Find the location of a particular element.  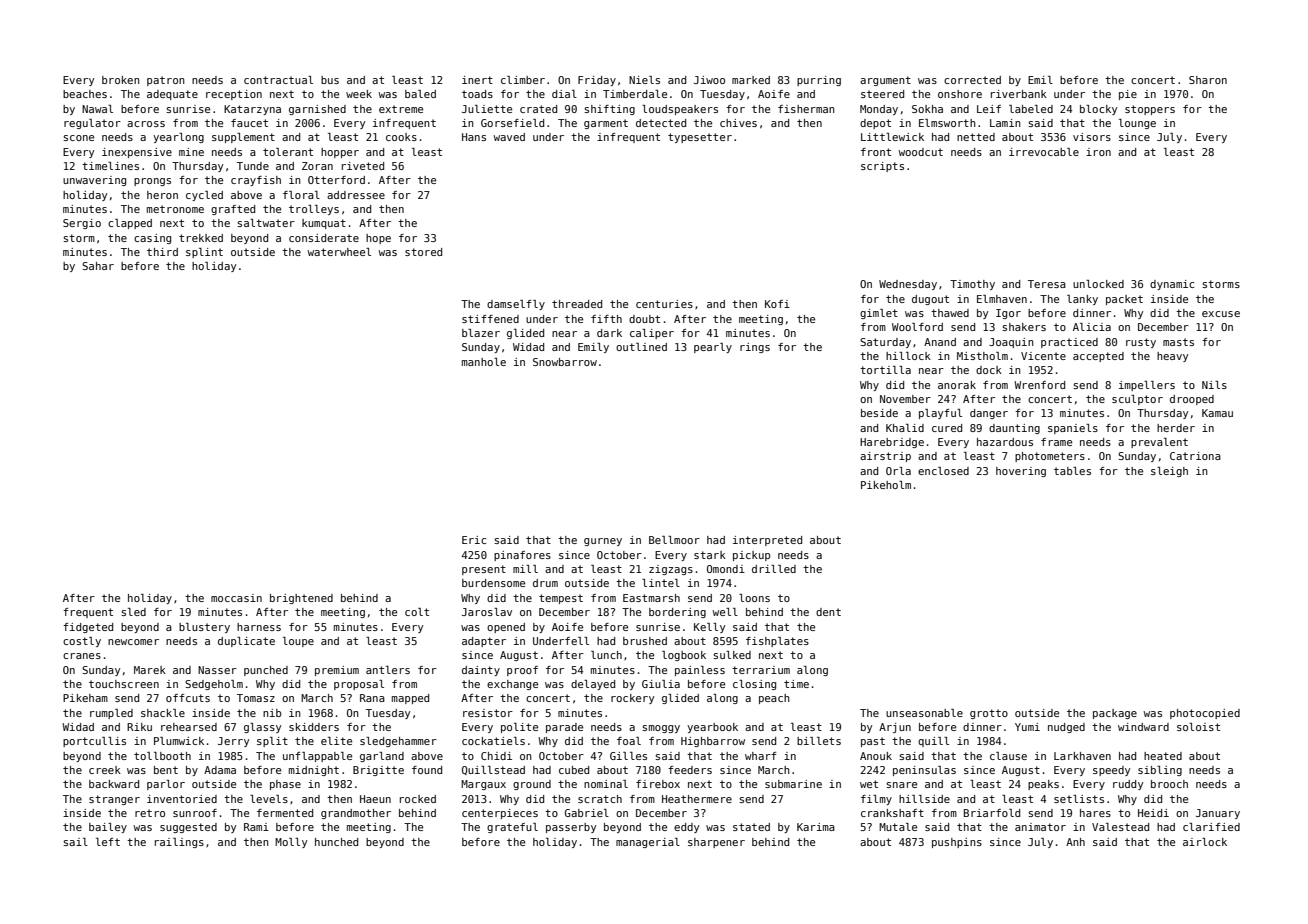

Pikeholm is located at coordinates (886, 485).
